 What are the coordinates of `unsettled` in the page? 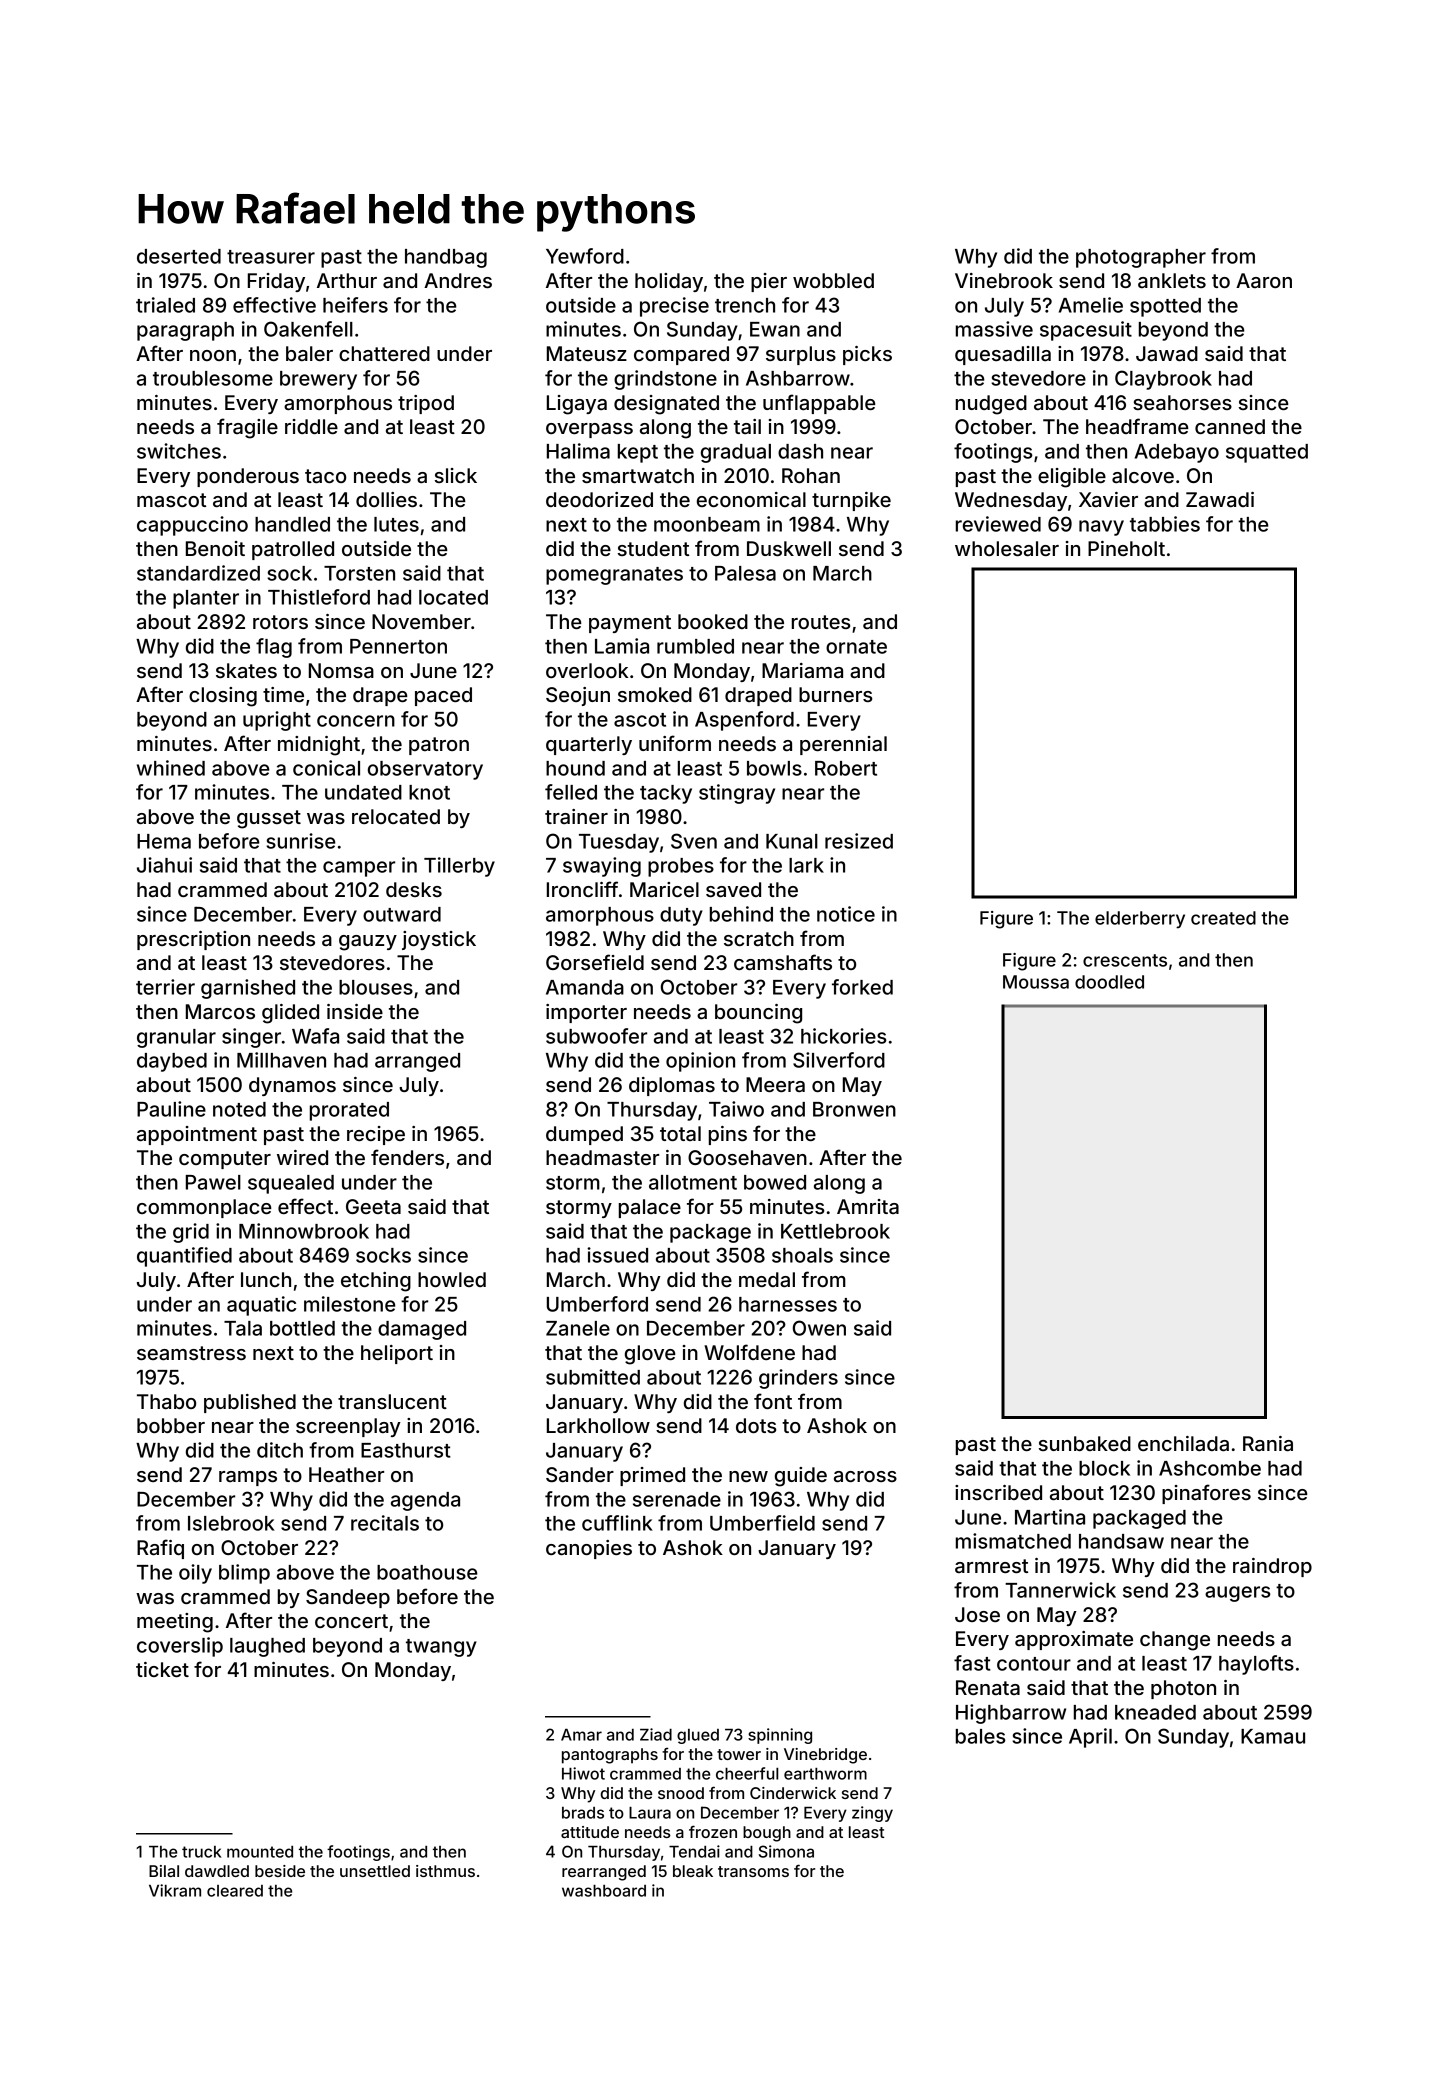 It's located at (375, 1871).
